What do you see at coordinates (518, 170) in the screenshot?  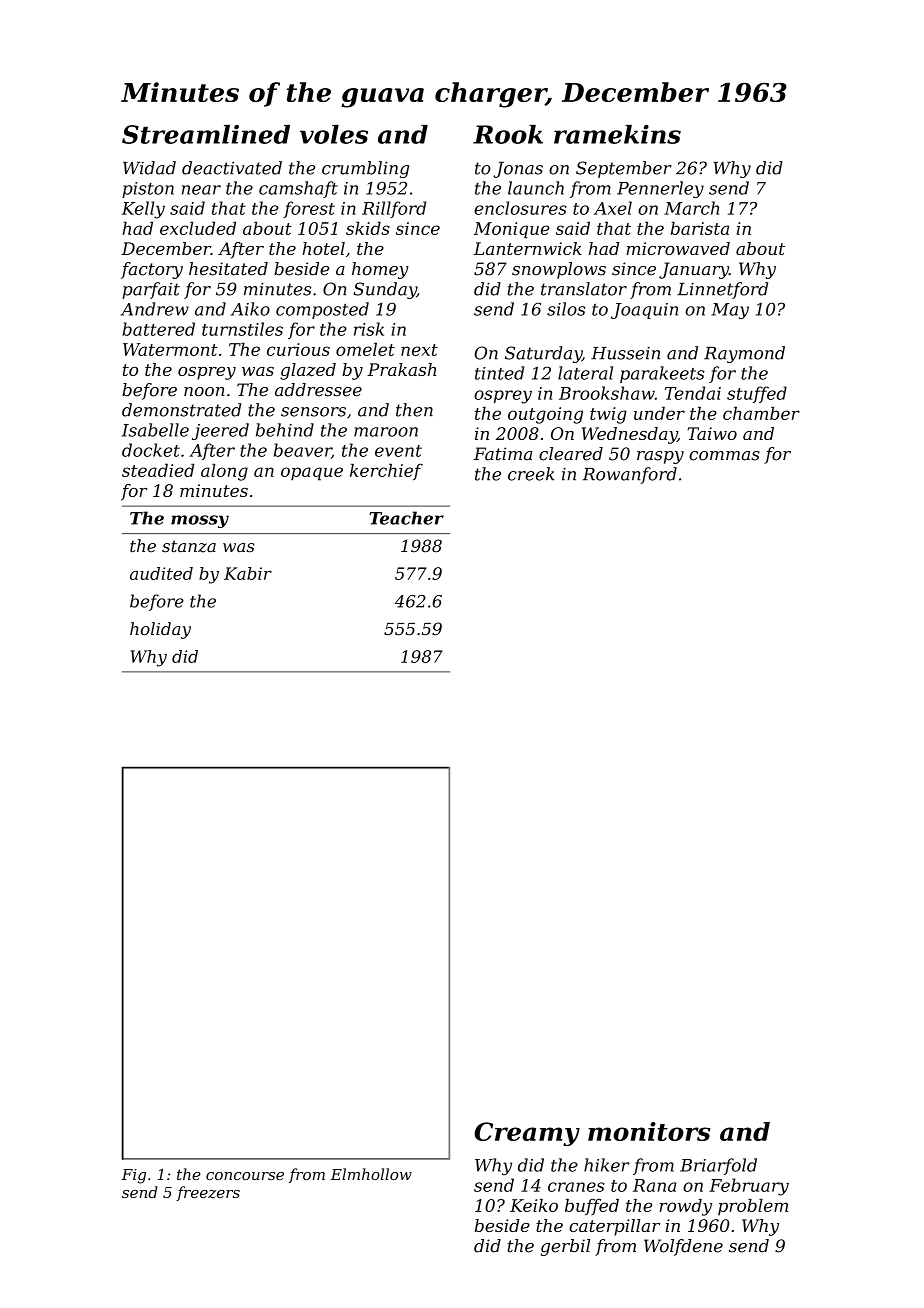 I see `Jonas` at bounding box center [518, 170].
